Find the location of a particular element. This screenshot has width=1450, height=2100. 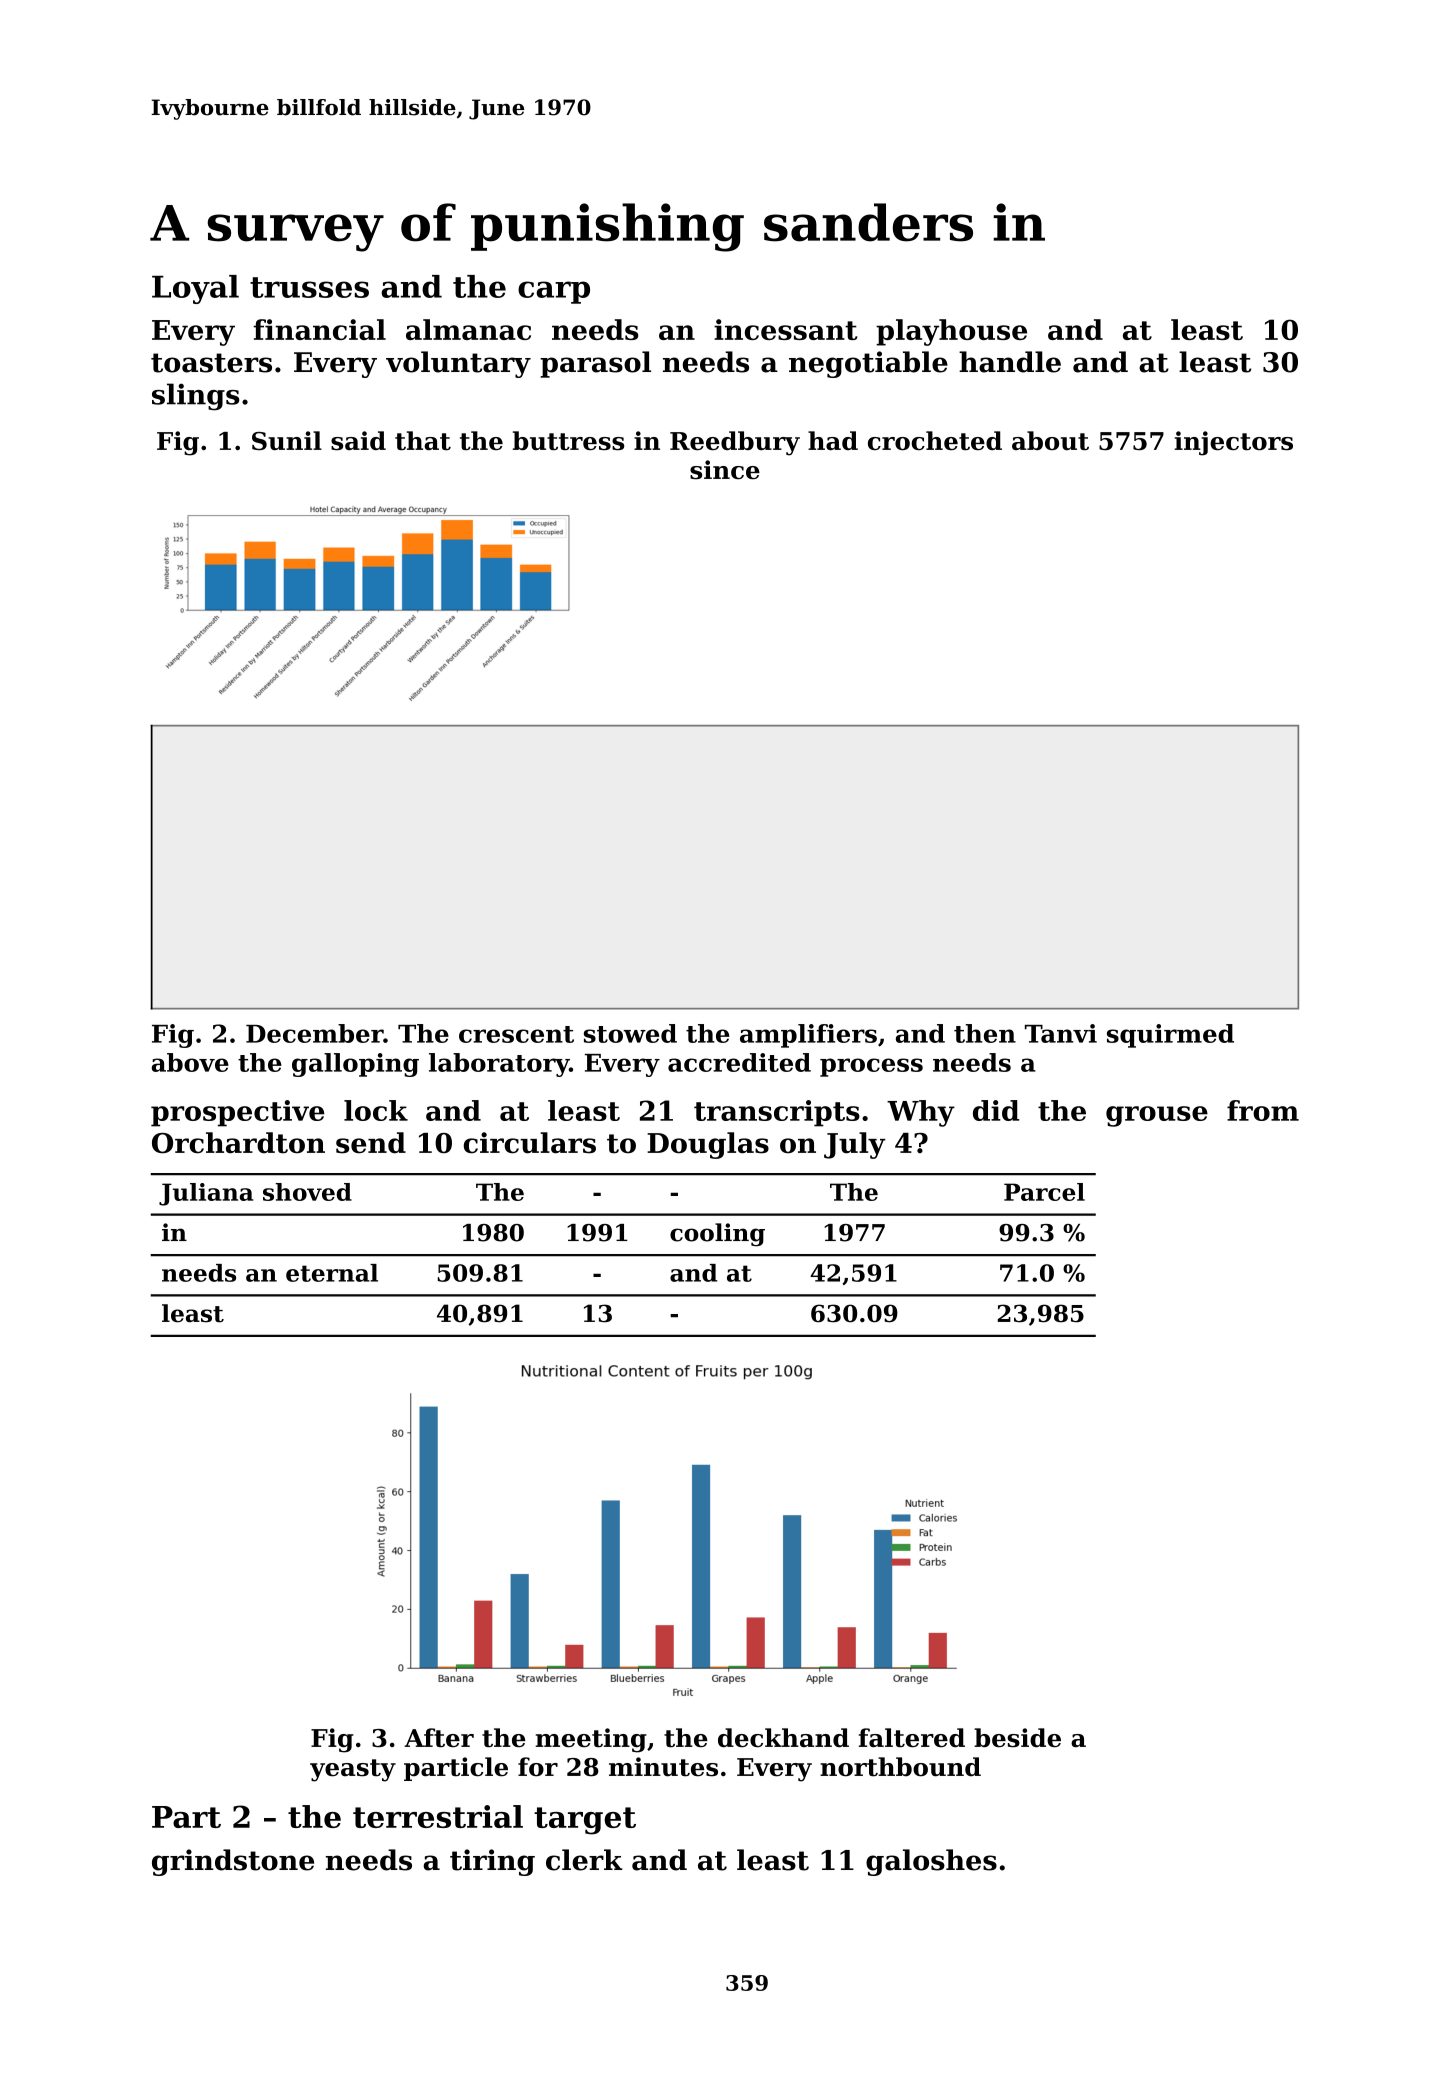

yeasty is located at coordinates (353, 1770).
